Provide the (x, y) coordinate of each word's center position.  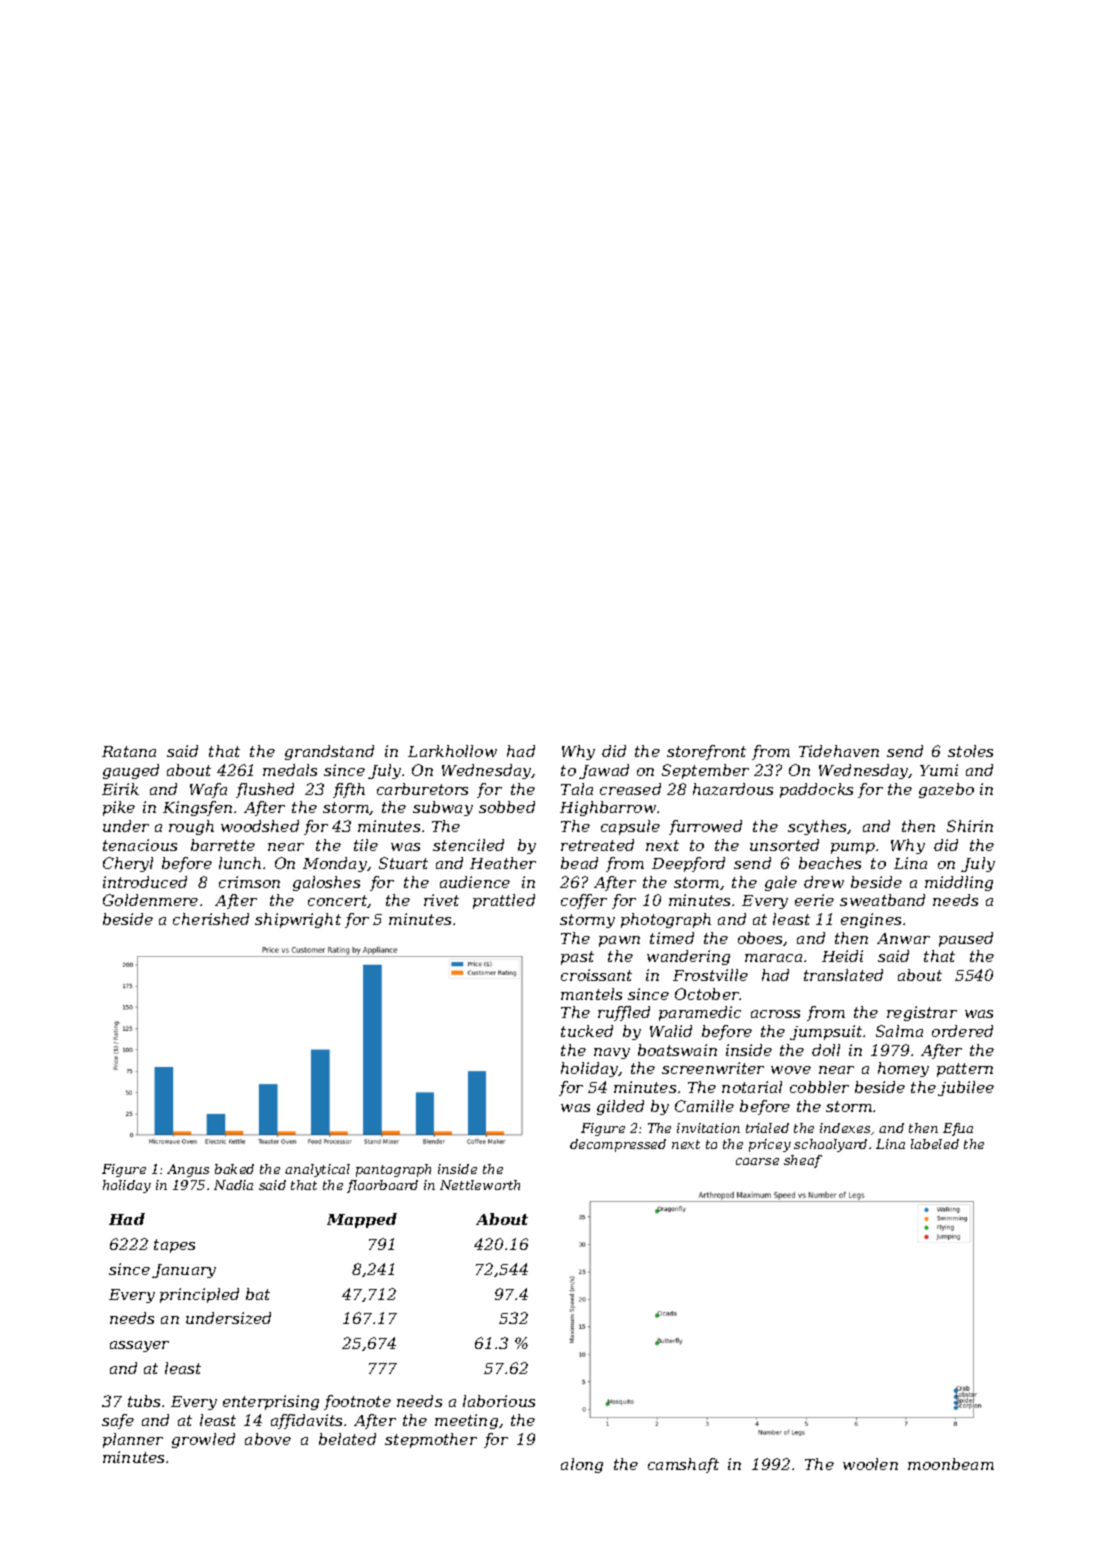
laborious (499, 1401)
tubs (144, 1401)
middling (959, 883)
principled (199, 1295)
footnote (357, 1402)
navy (612, 1053)
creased (630, 789)
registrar (922, 1013)
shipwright (298, 920)
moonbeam (951, 1464)
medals (290, 770)
